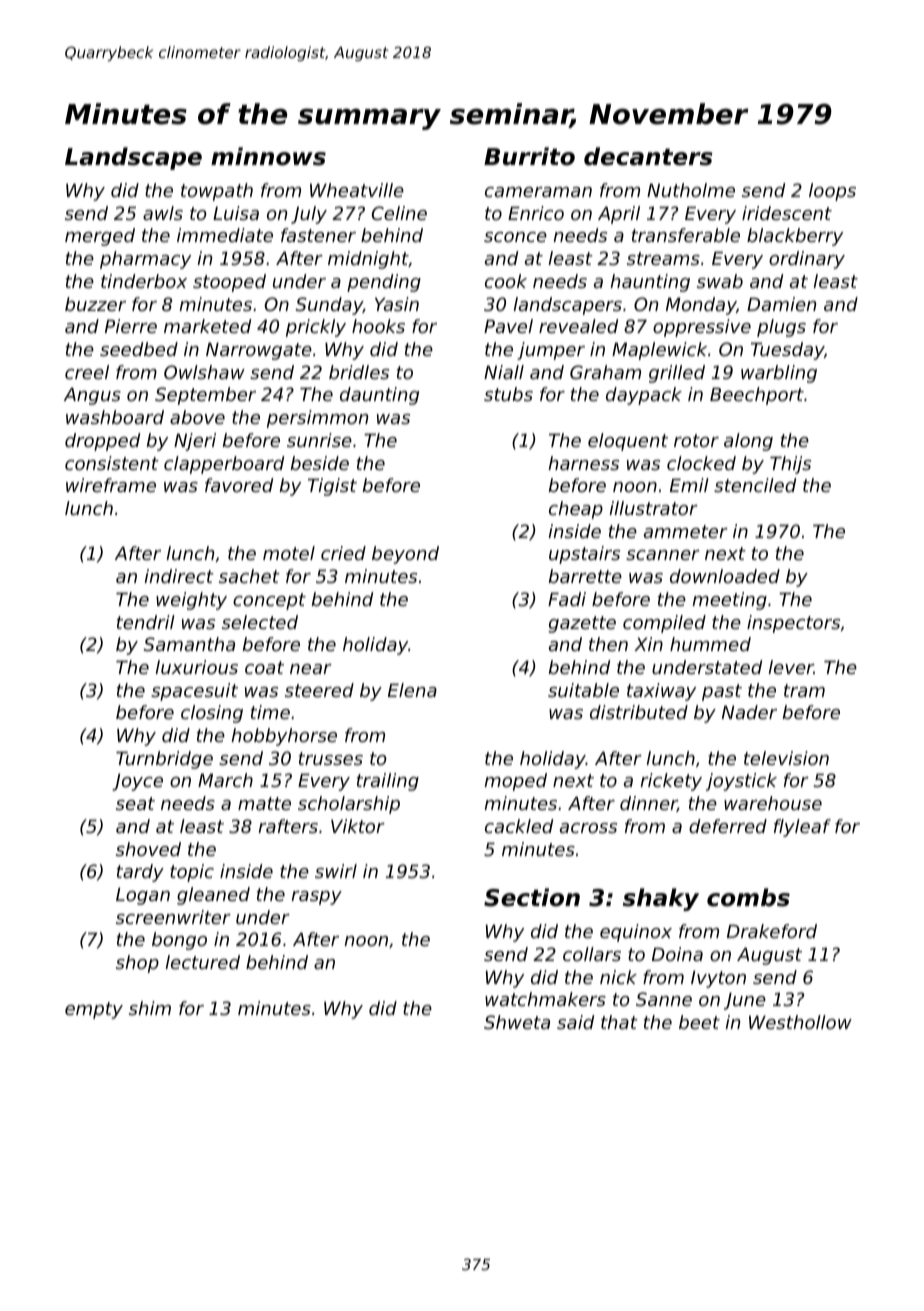 Image resolution: width=924 pixels, height=1311 pixels. I want to click on ordinary, so click(807, 260).
